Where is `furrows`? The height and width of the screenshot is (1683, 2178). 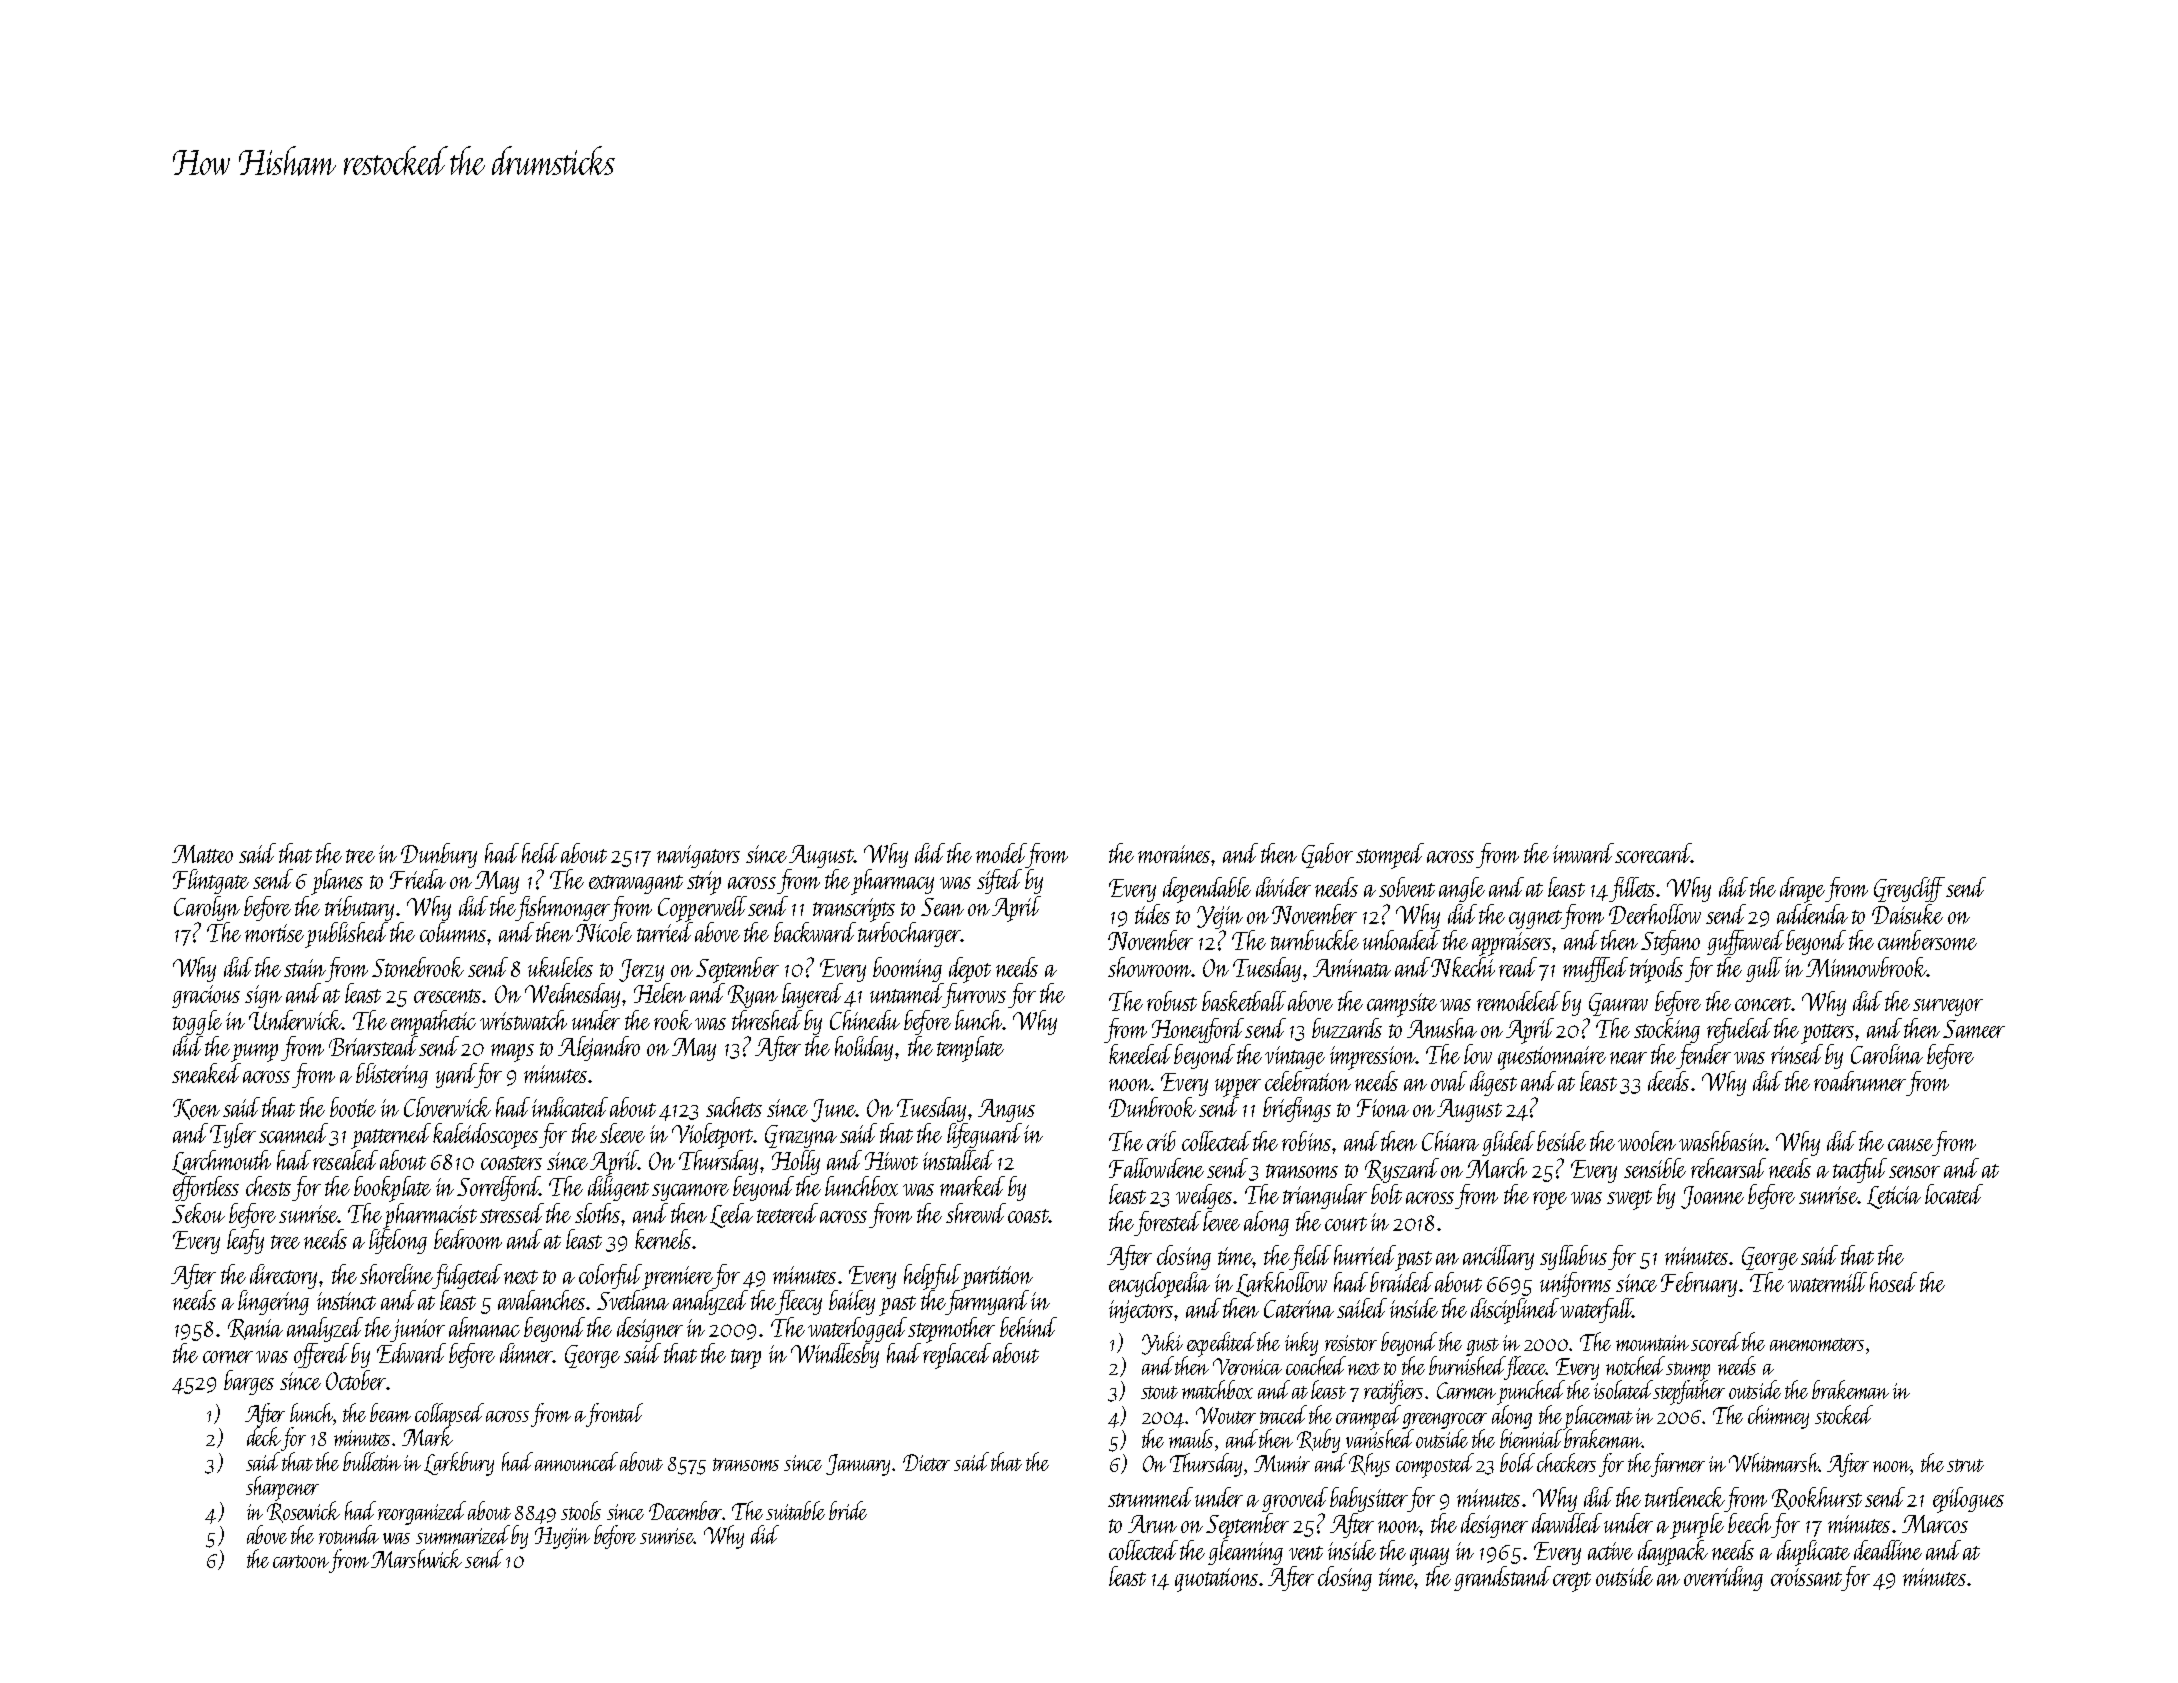
furrows is located at coordinates (974, 995).
